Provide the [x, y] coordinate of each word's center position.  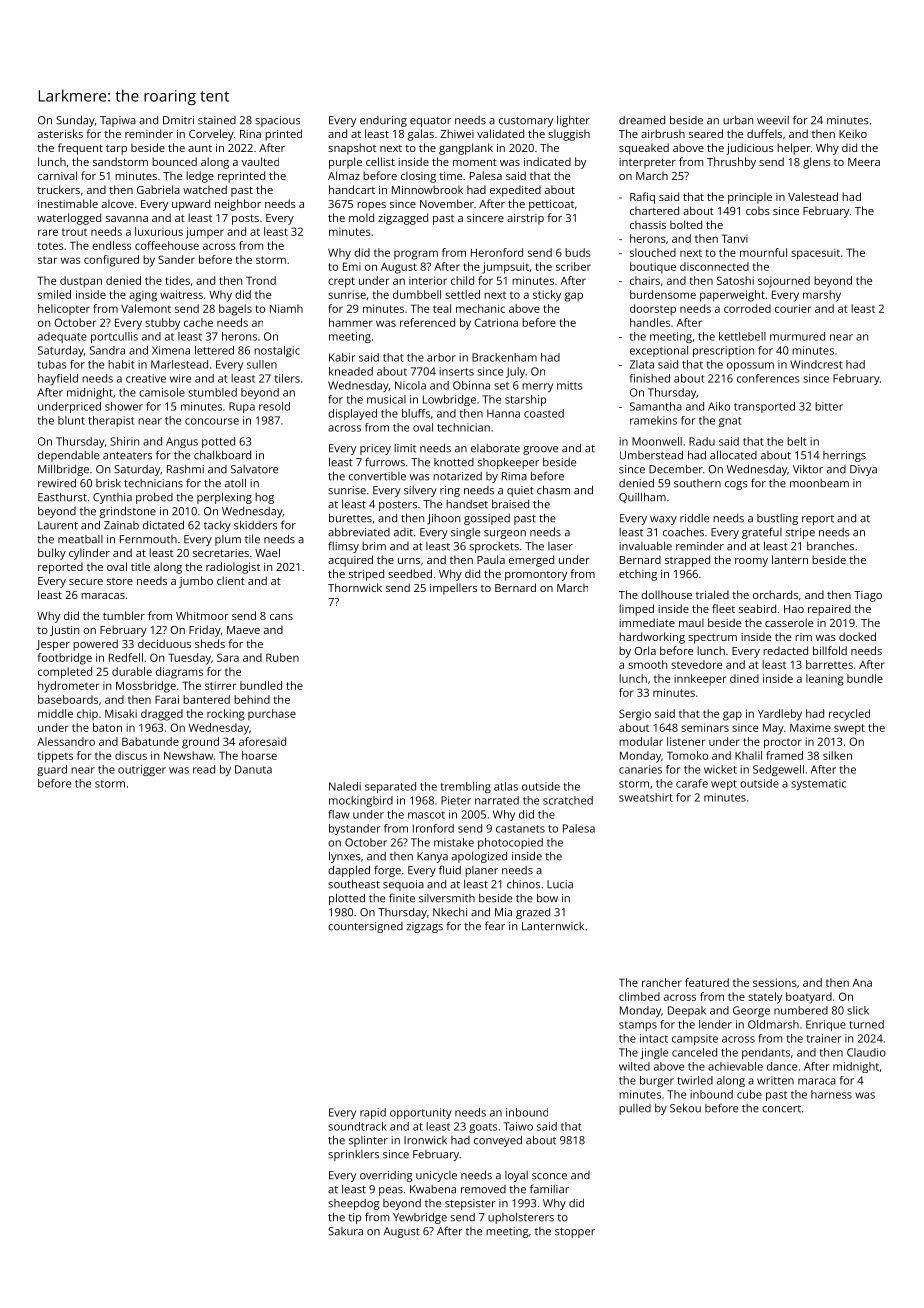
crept [341, 282]
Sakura [345, 1231]
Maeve [243, 630]
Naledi [345, 786]
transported [764, 407]
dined [744, 678]
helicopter [64, 309]
